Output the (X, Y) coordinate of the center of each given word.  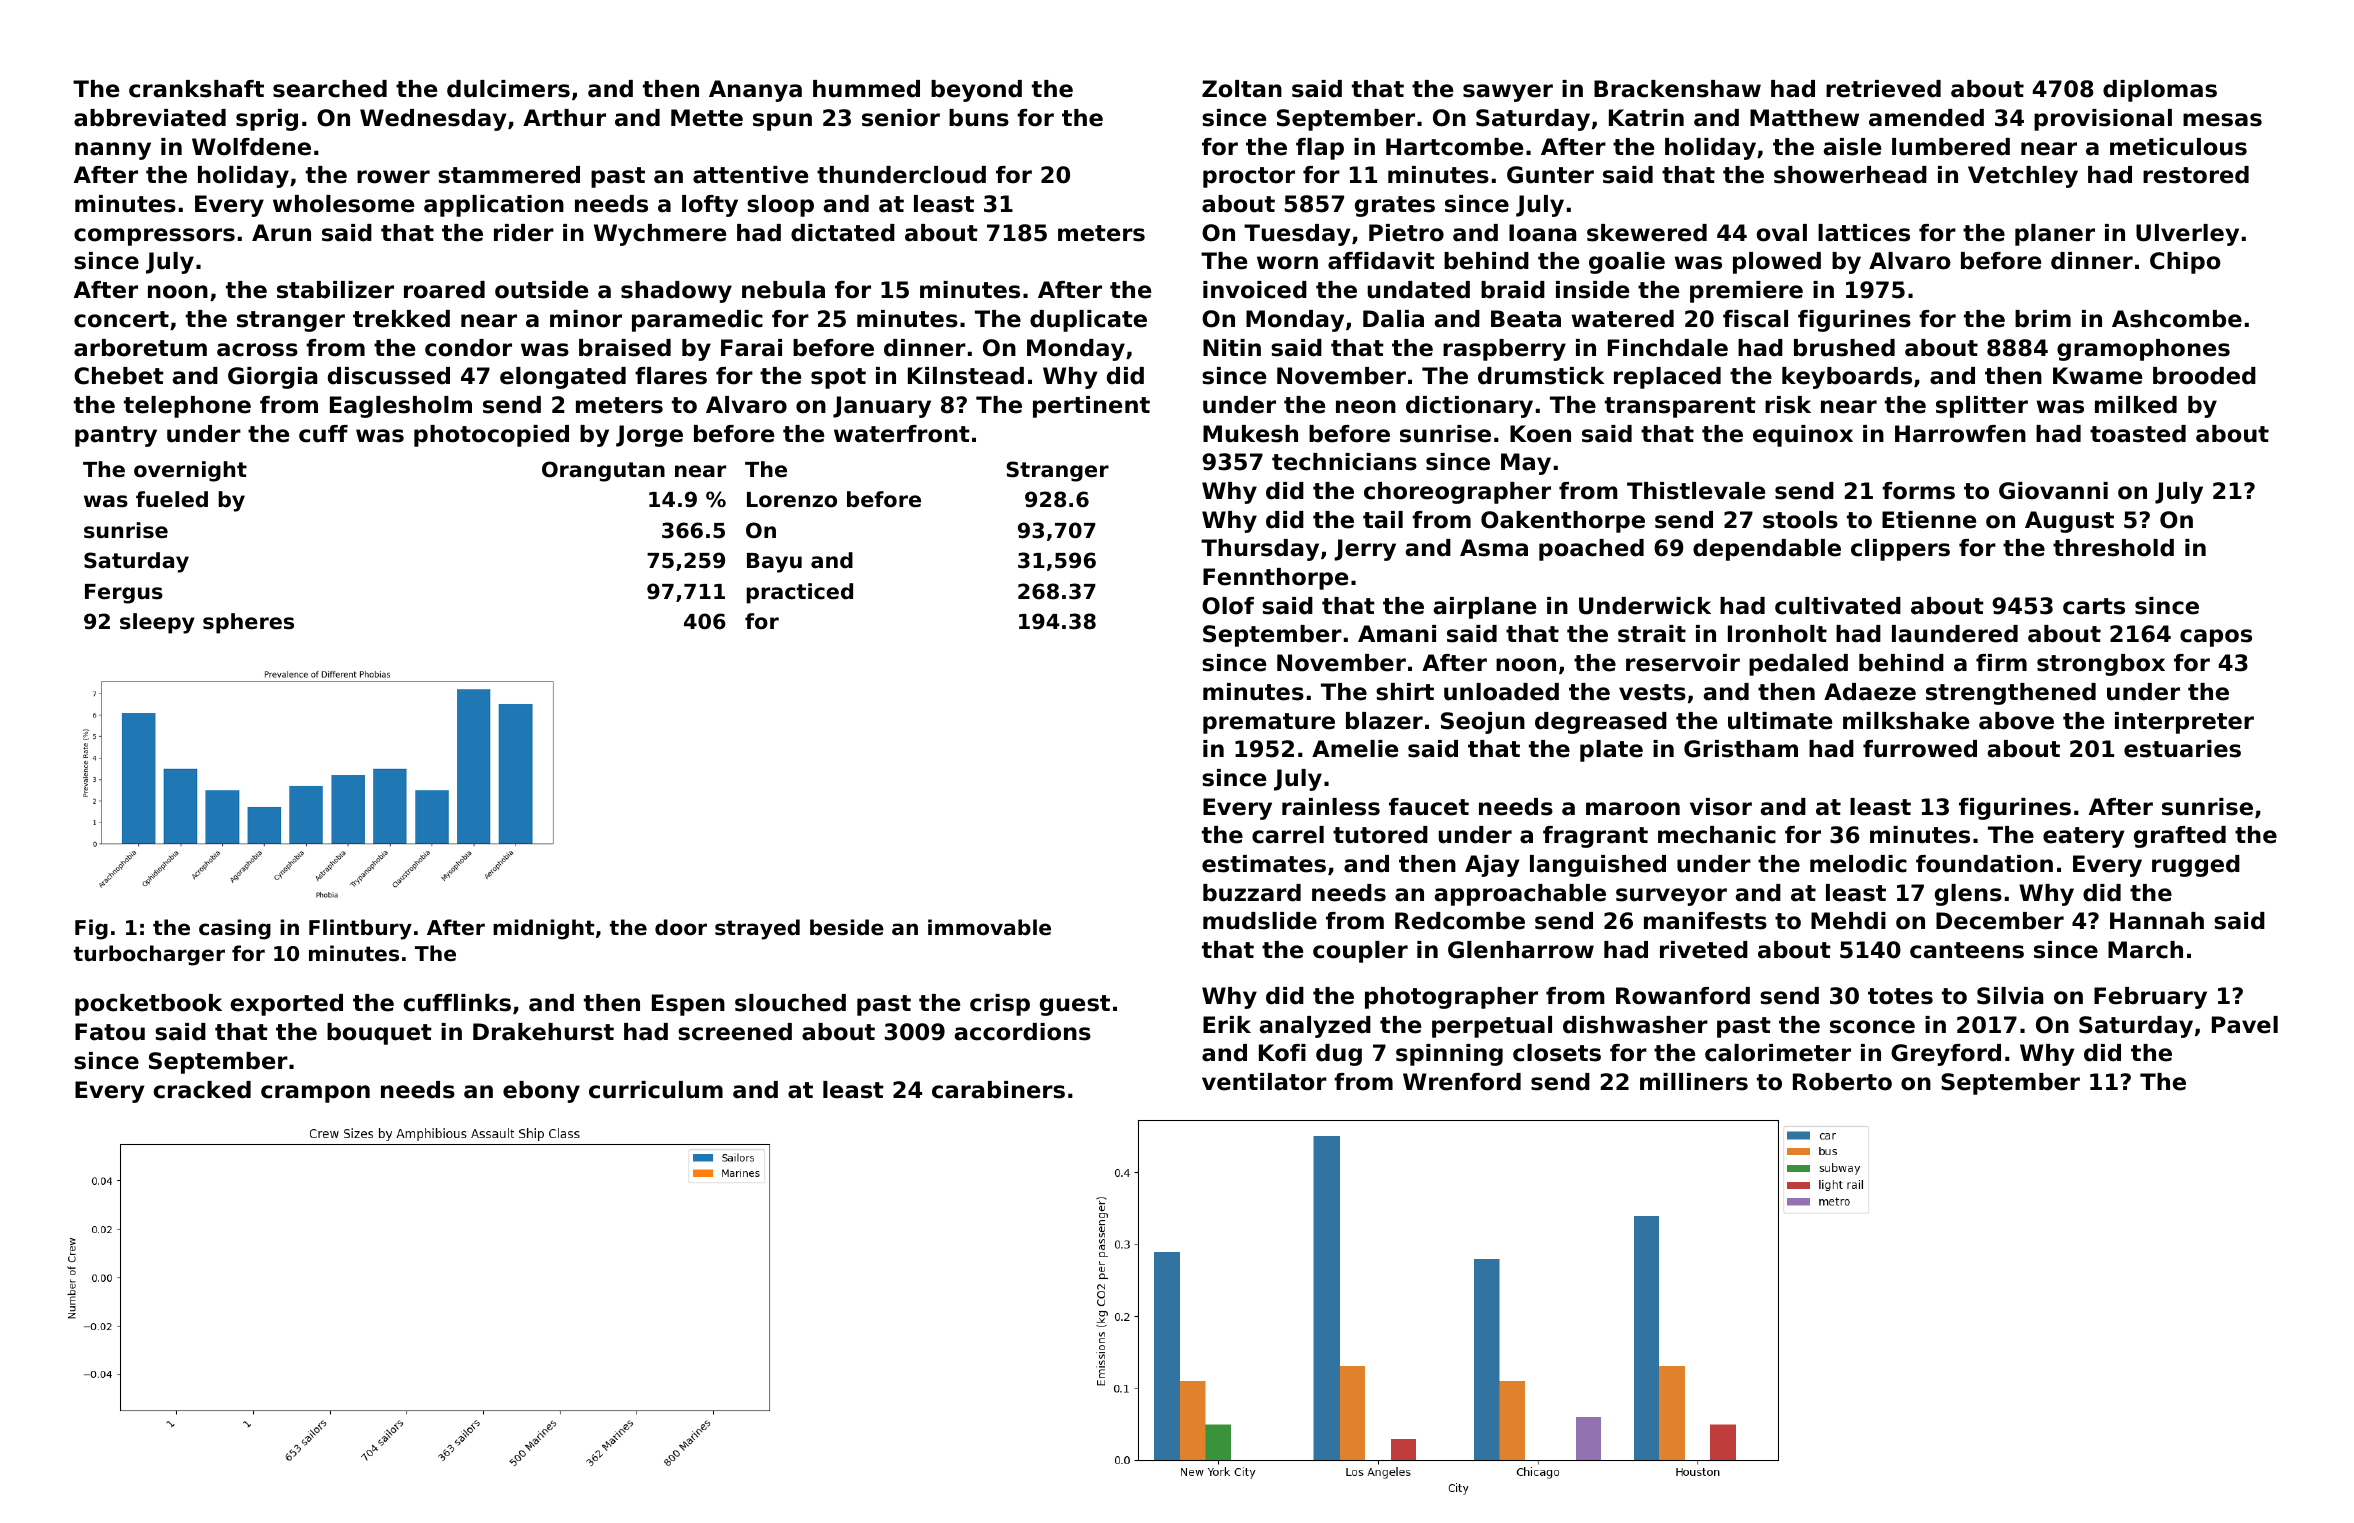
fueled (172, 499)
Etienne (1929, 520)
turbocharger (149, 955)
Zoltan (1242, 89)
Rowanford (1683, 996)
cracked (202, 1090)
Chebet (119, 376)
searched (330, 89)
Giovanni (2053, 491)
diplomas (2160, 91)
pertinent (1091, 407)
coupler (1360, 952)
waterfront (902, 434)
